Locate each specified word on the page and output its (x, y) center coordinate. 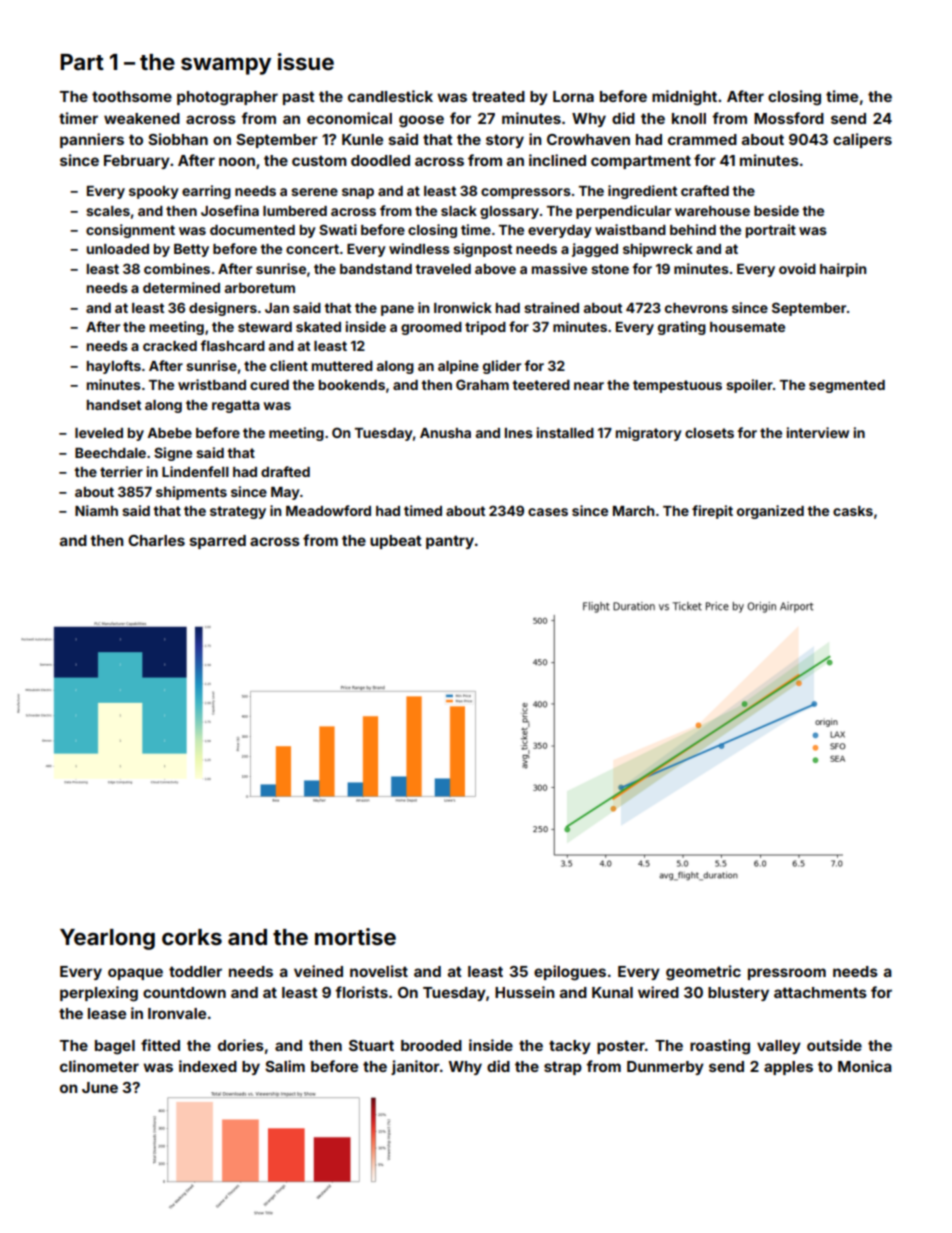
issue (306, 61)
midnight (684, 98)
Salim (285, 1066)
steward (265, 327)
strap (563, 1068)
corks (192, 937)
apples (788, 1068)
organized (770, 512)
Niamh (96, 510)
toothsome (132, 96)
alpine (458, 367)
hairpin (843, 270)
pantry (450, 542)
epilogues (570, 973)
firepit (712, 512)
